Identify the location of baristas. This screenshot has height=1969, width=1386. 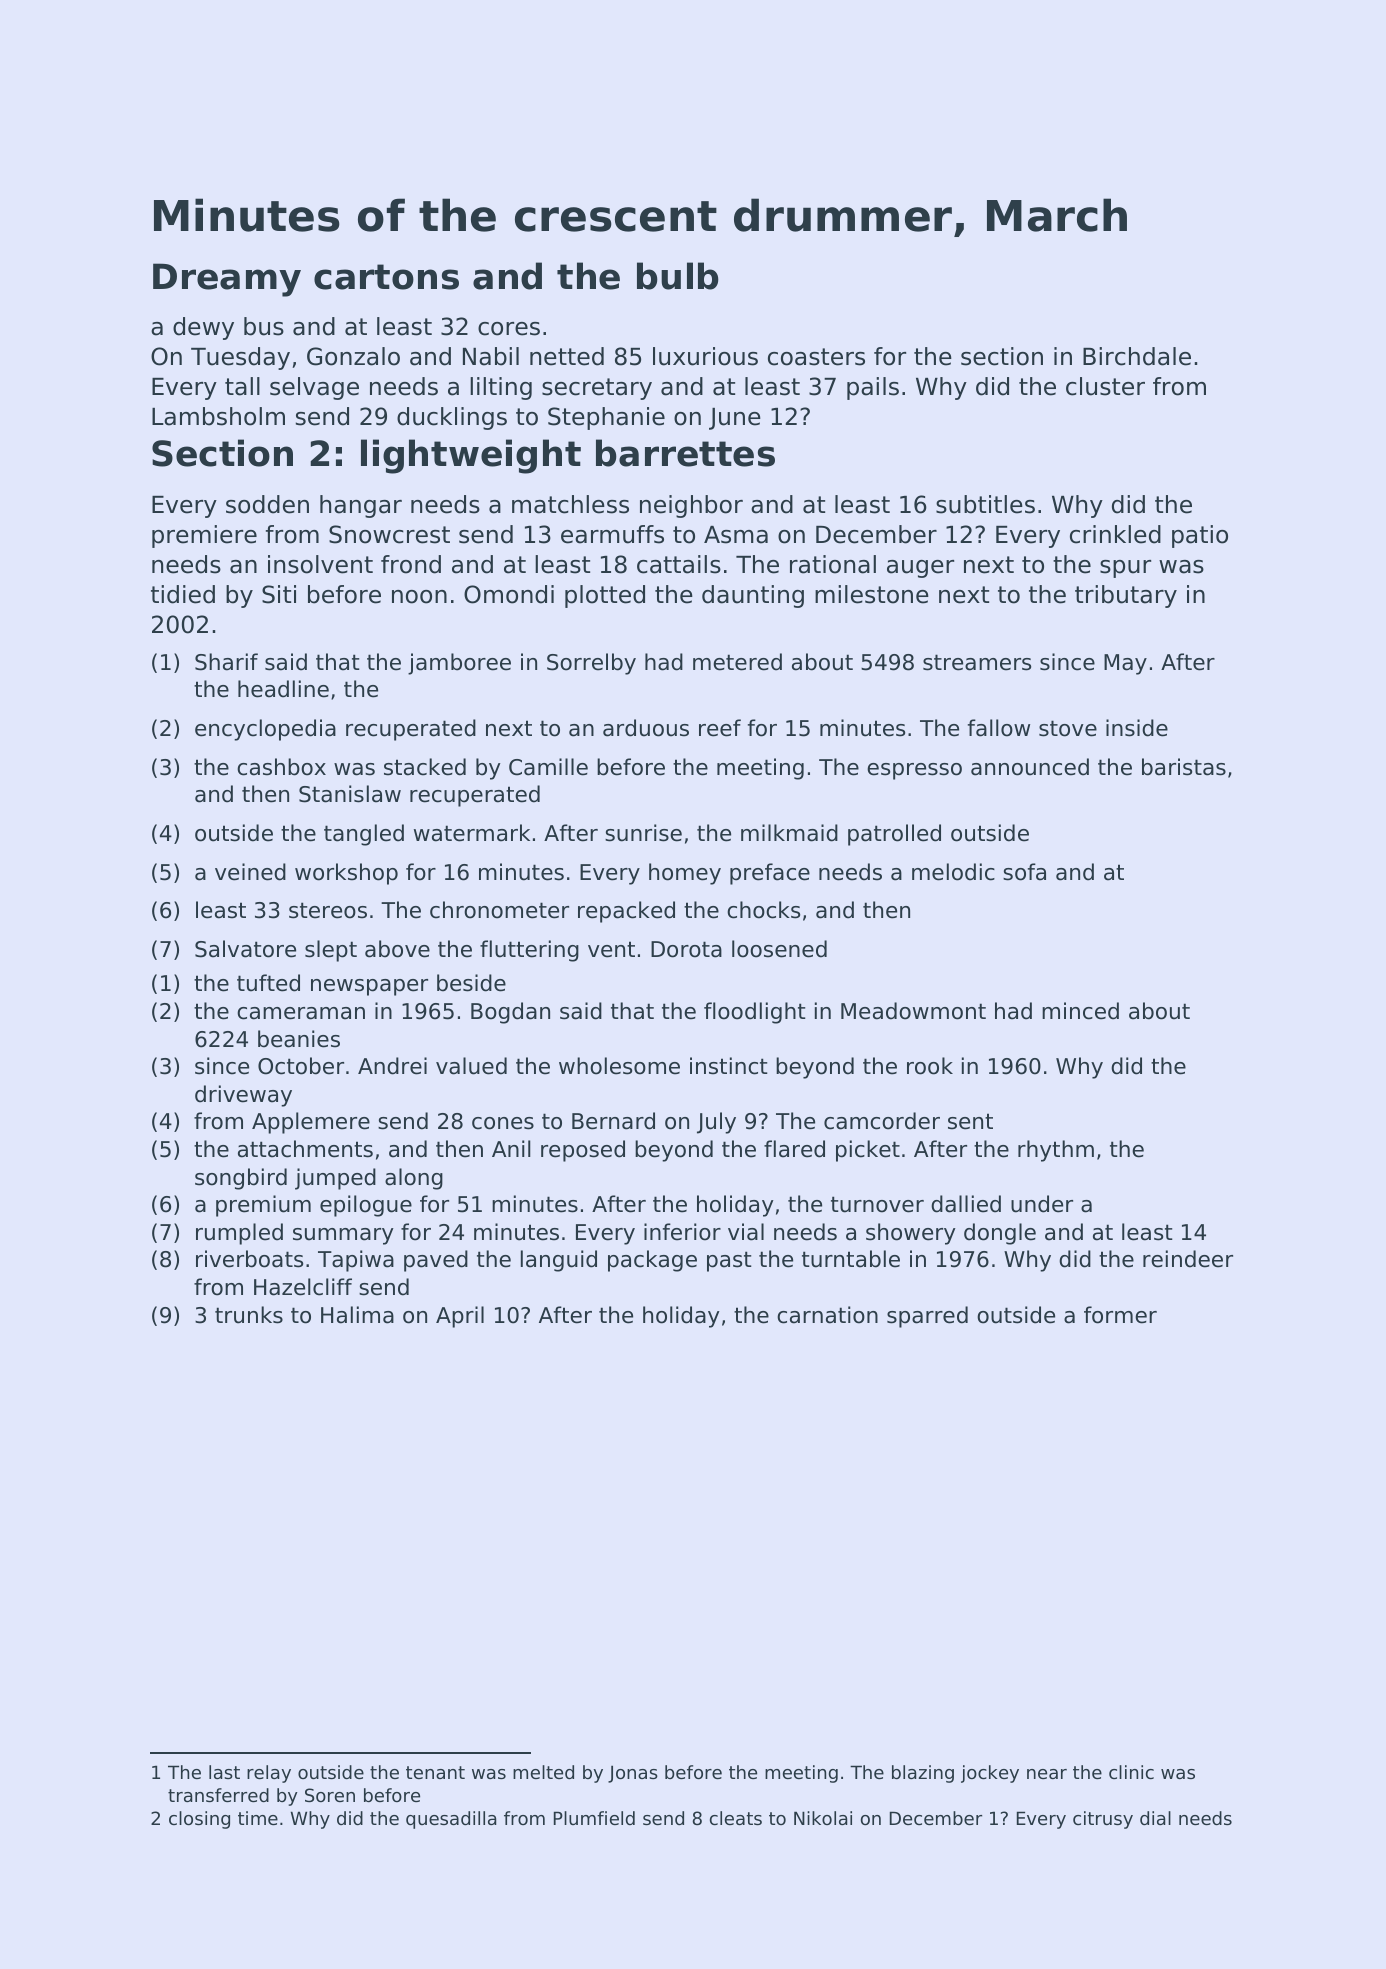
(1184, 767).
